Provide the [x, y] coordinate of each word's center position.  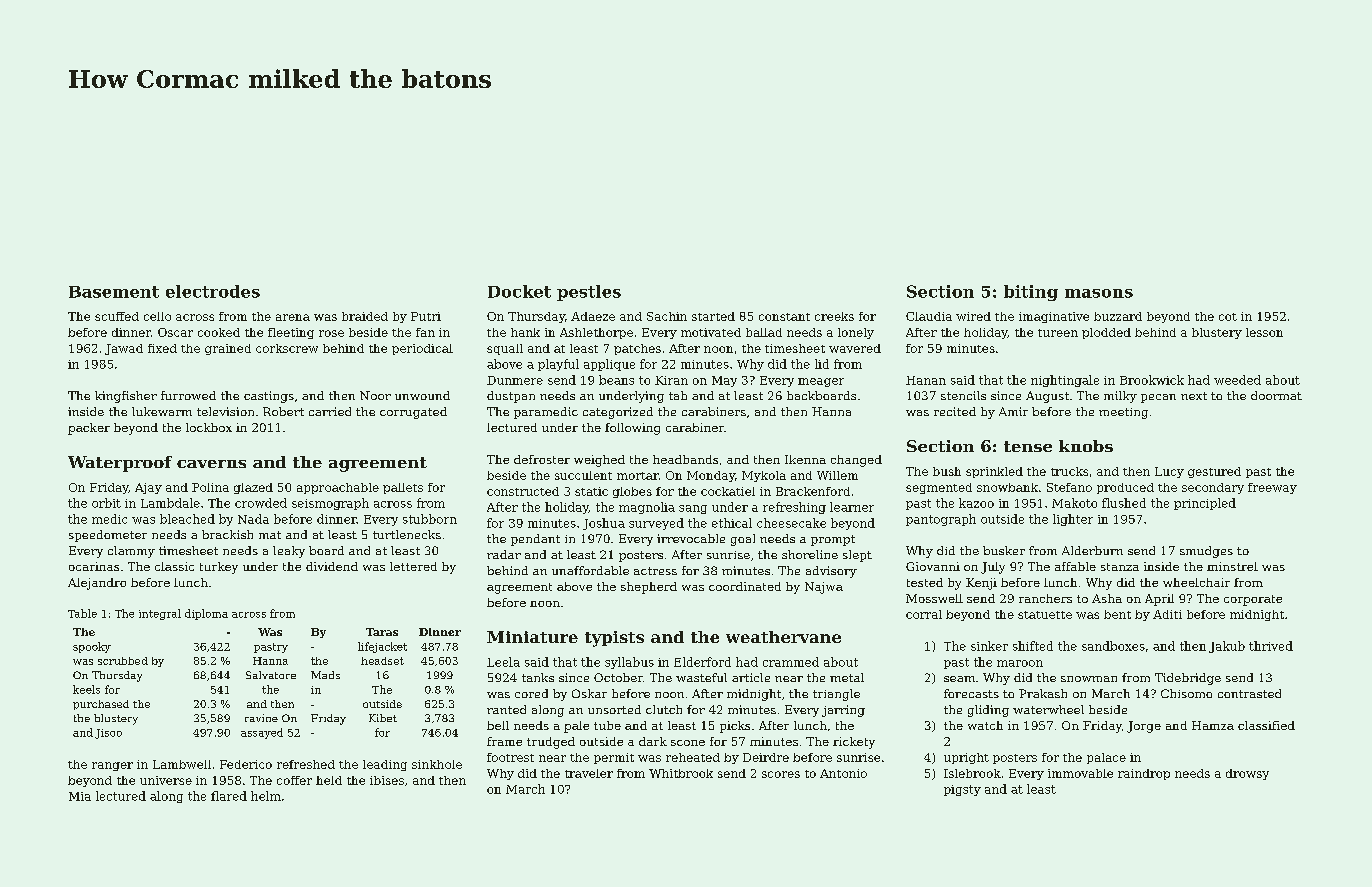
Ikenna [805, 459]
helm [266, 796]
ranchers [1045, 598]
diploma [206, 614]
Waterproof [120, 464]
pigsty [962, 790]
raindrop [1144, 774]
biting [1031, 293]
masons [1099, 293]
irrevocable [691, 538]
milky [1120, 397]
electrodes [213, 291]
